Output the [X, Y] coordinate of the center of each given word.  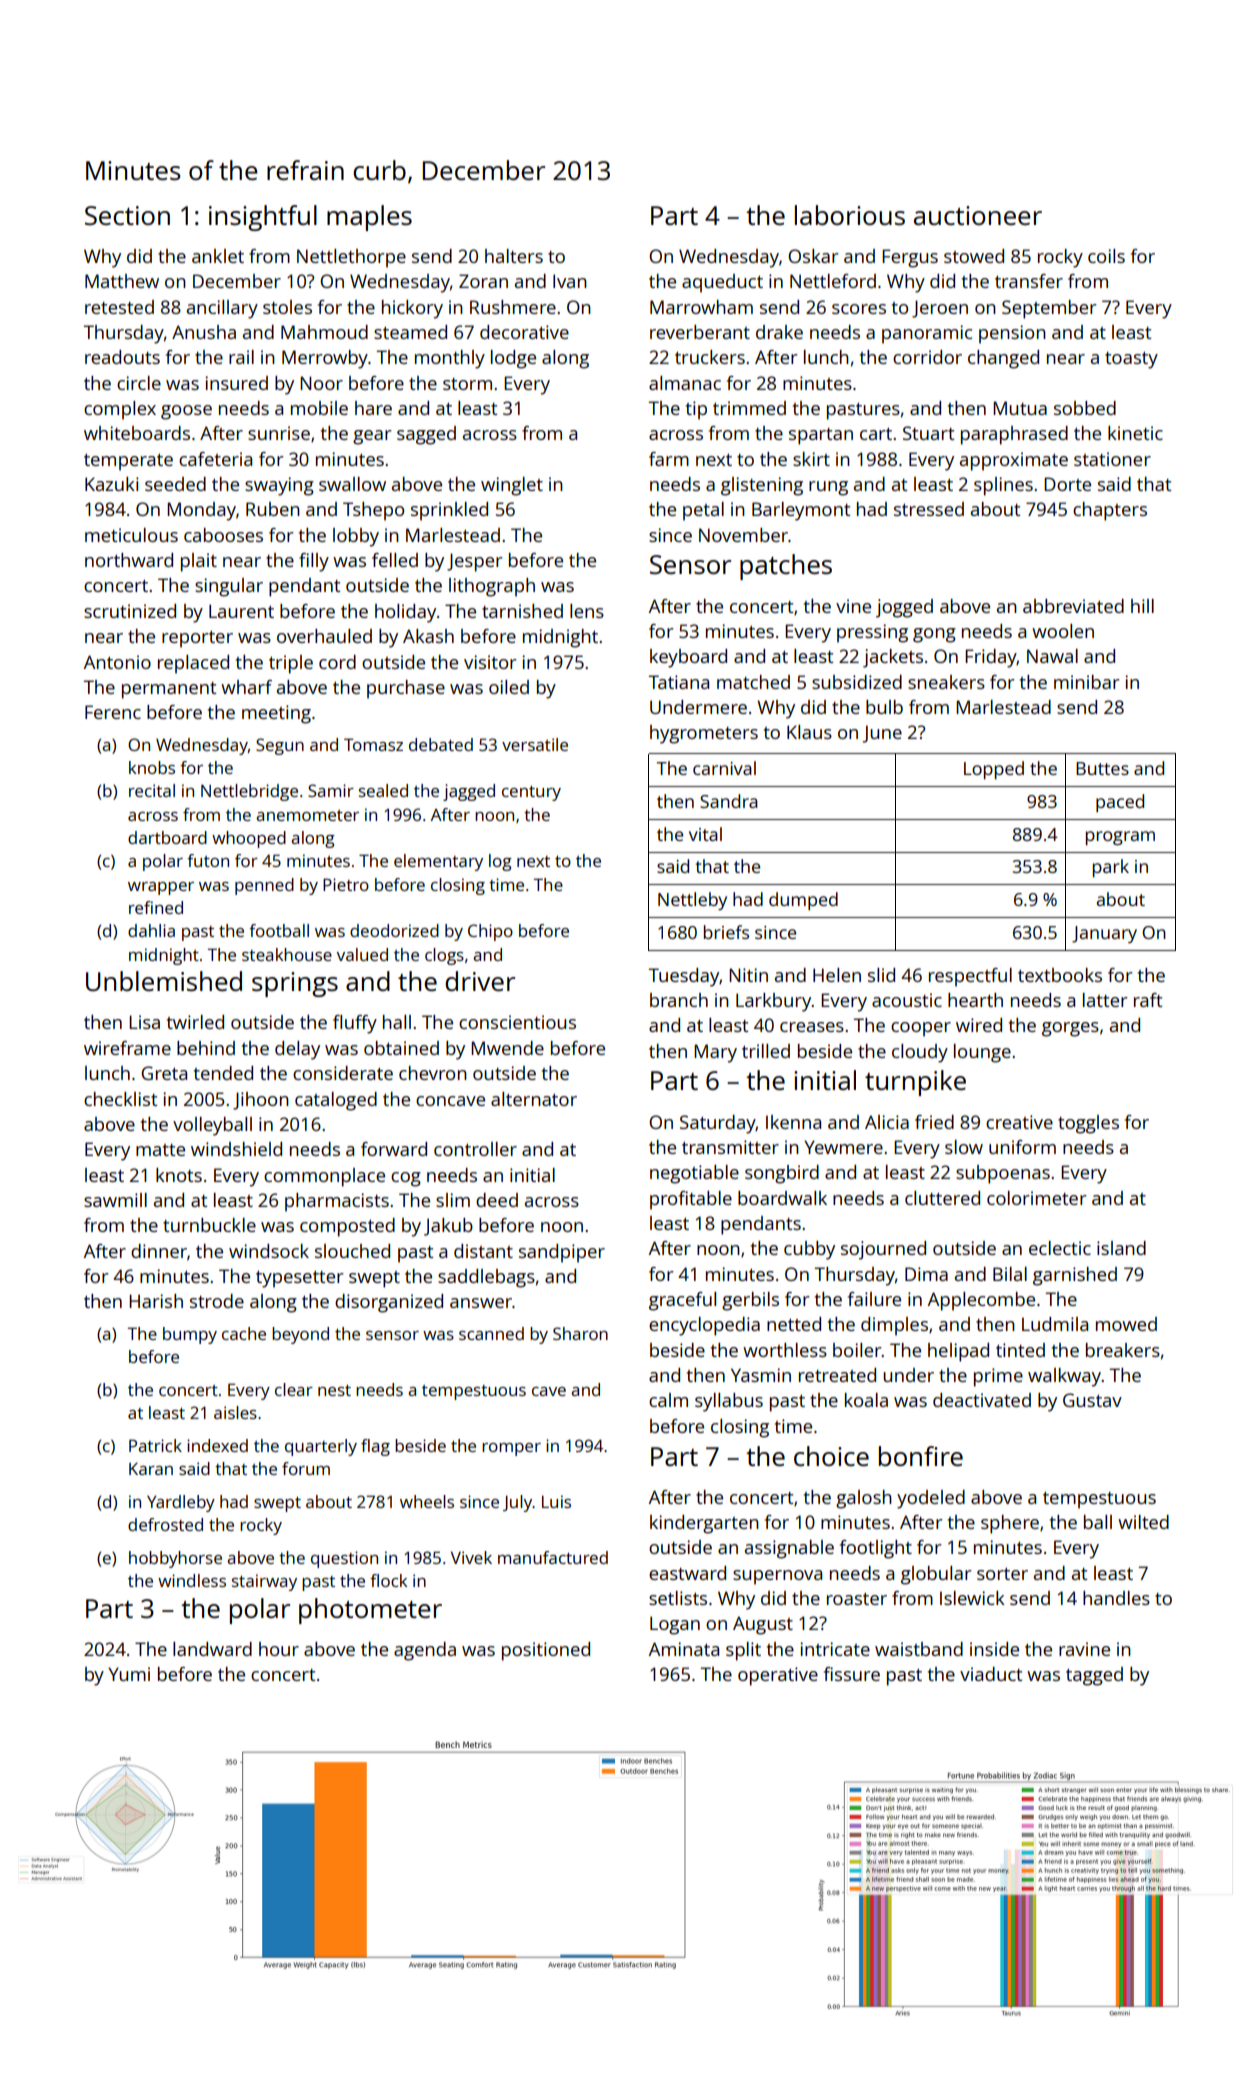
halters [514, 256]
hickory [412, 309]
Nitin [748, 975]
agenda [425, 1651]
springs [295, 984]
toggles [1088, 1124]
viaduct [991, 1674]
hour [279, 1649]
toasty [1131, 360]
